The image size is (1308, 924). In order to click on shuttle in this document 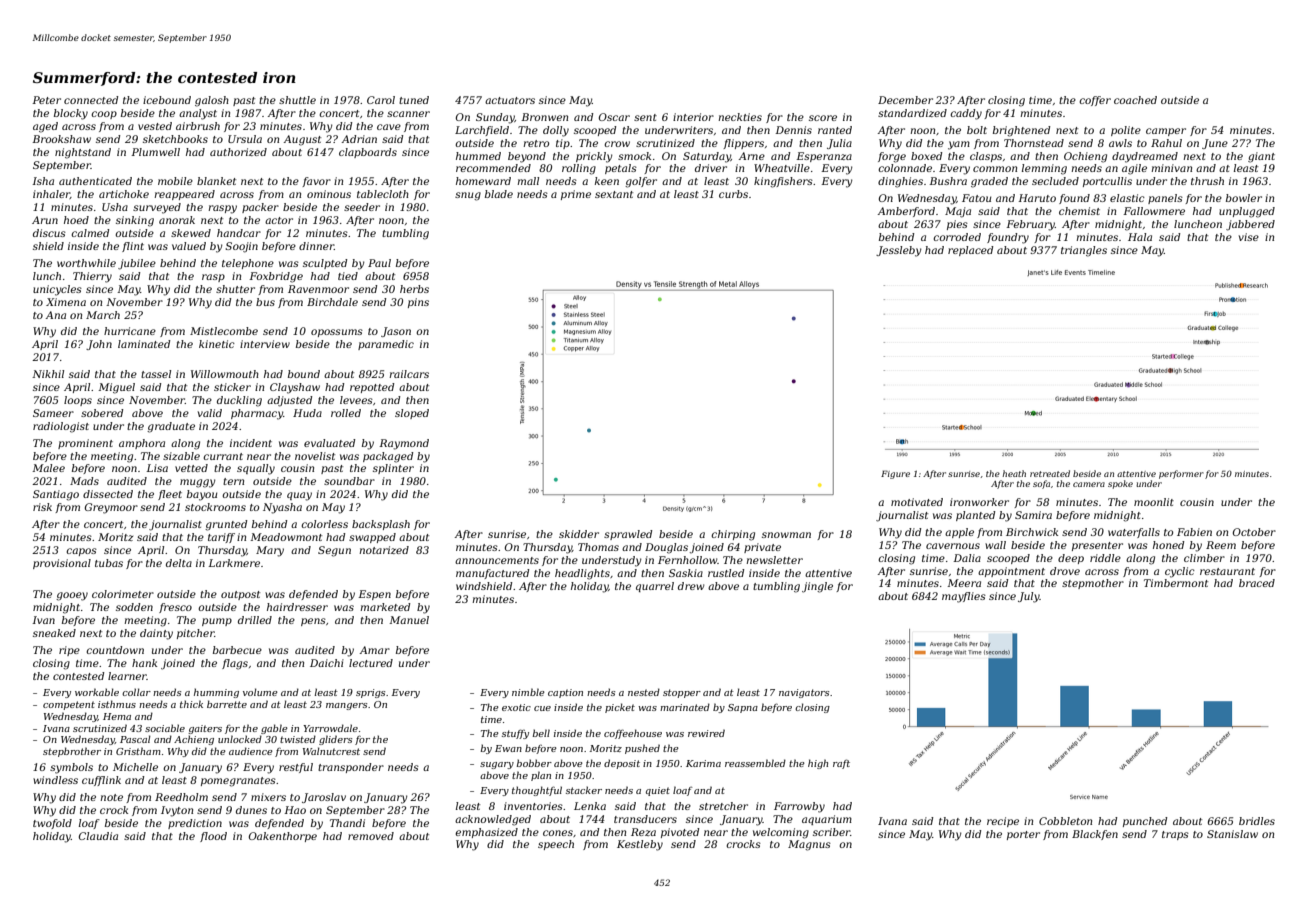, I will do `click(297, 100)`.
